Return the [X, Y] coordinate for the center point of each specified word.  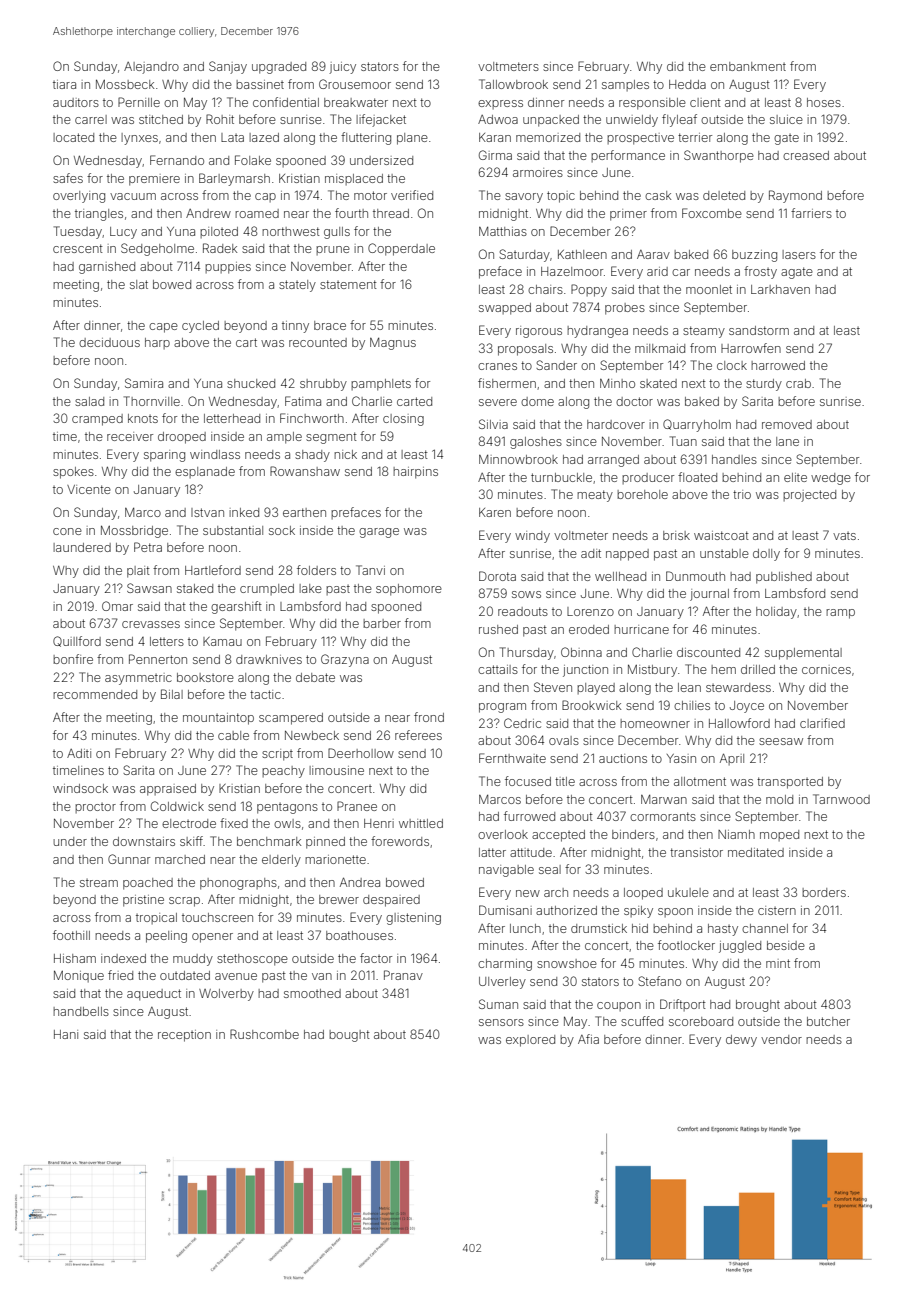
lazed [264, 137]
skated [658, 383]
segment [331, 438]
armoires [538, 172]
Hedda [687, 84]
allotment [700, 781]
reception [184, 1036]
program [502, 708]
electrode [189, 823]
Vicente [89, 489]
